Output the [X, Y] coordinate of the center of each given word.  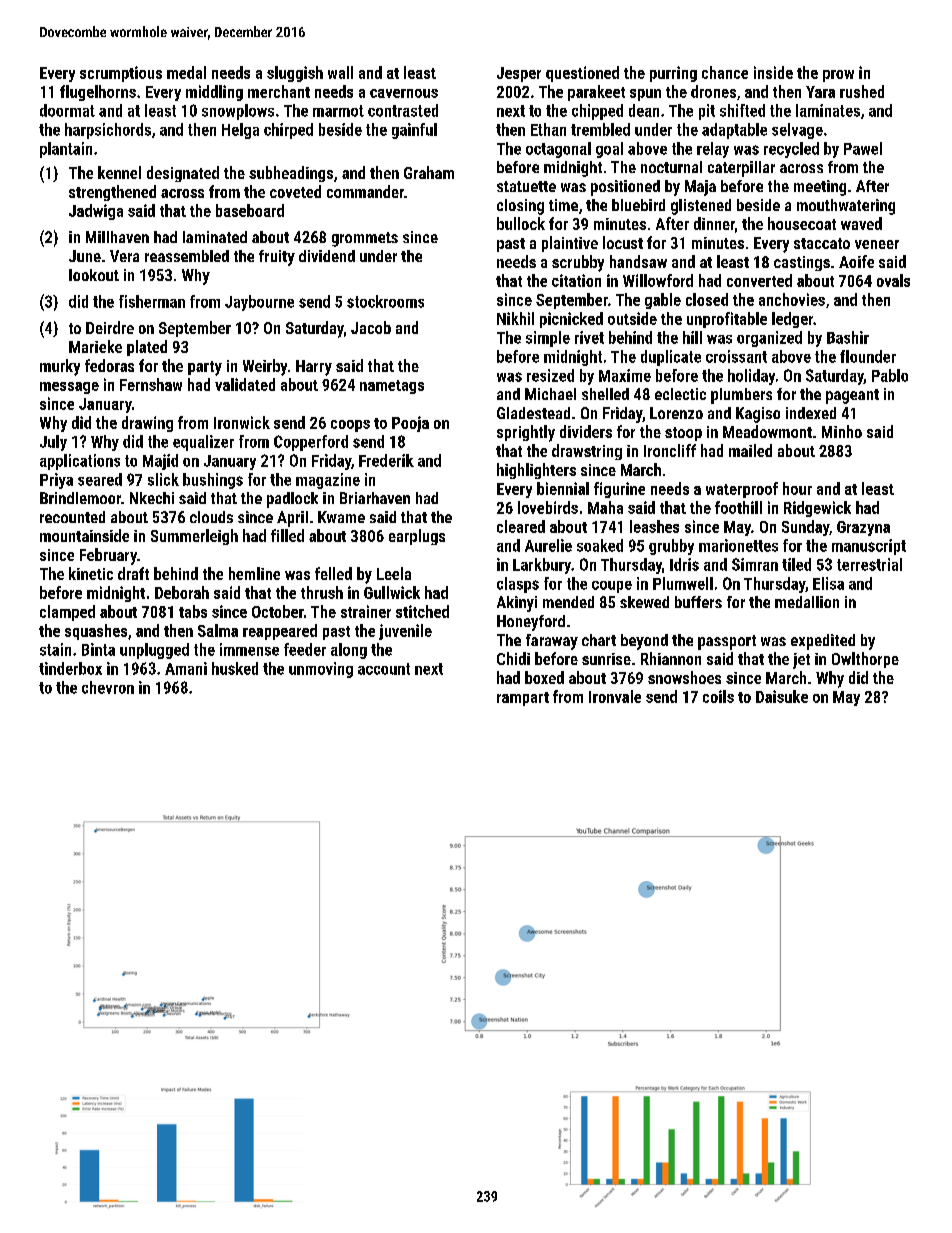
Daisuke [782, 696]
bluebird [638, 205]
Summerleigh [194, 537]
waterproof [742, 490]
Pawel [863, 148]
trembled [600, 129]
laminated [215, 237]
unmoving [321, 670]
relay [713, 150]
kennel [119, 172]
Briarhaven [375, 498]
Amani [186, 668]
